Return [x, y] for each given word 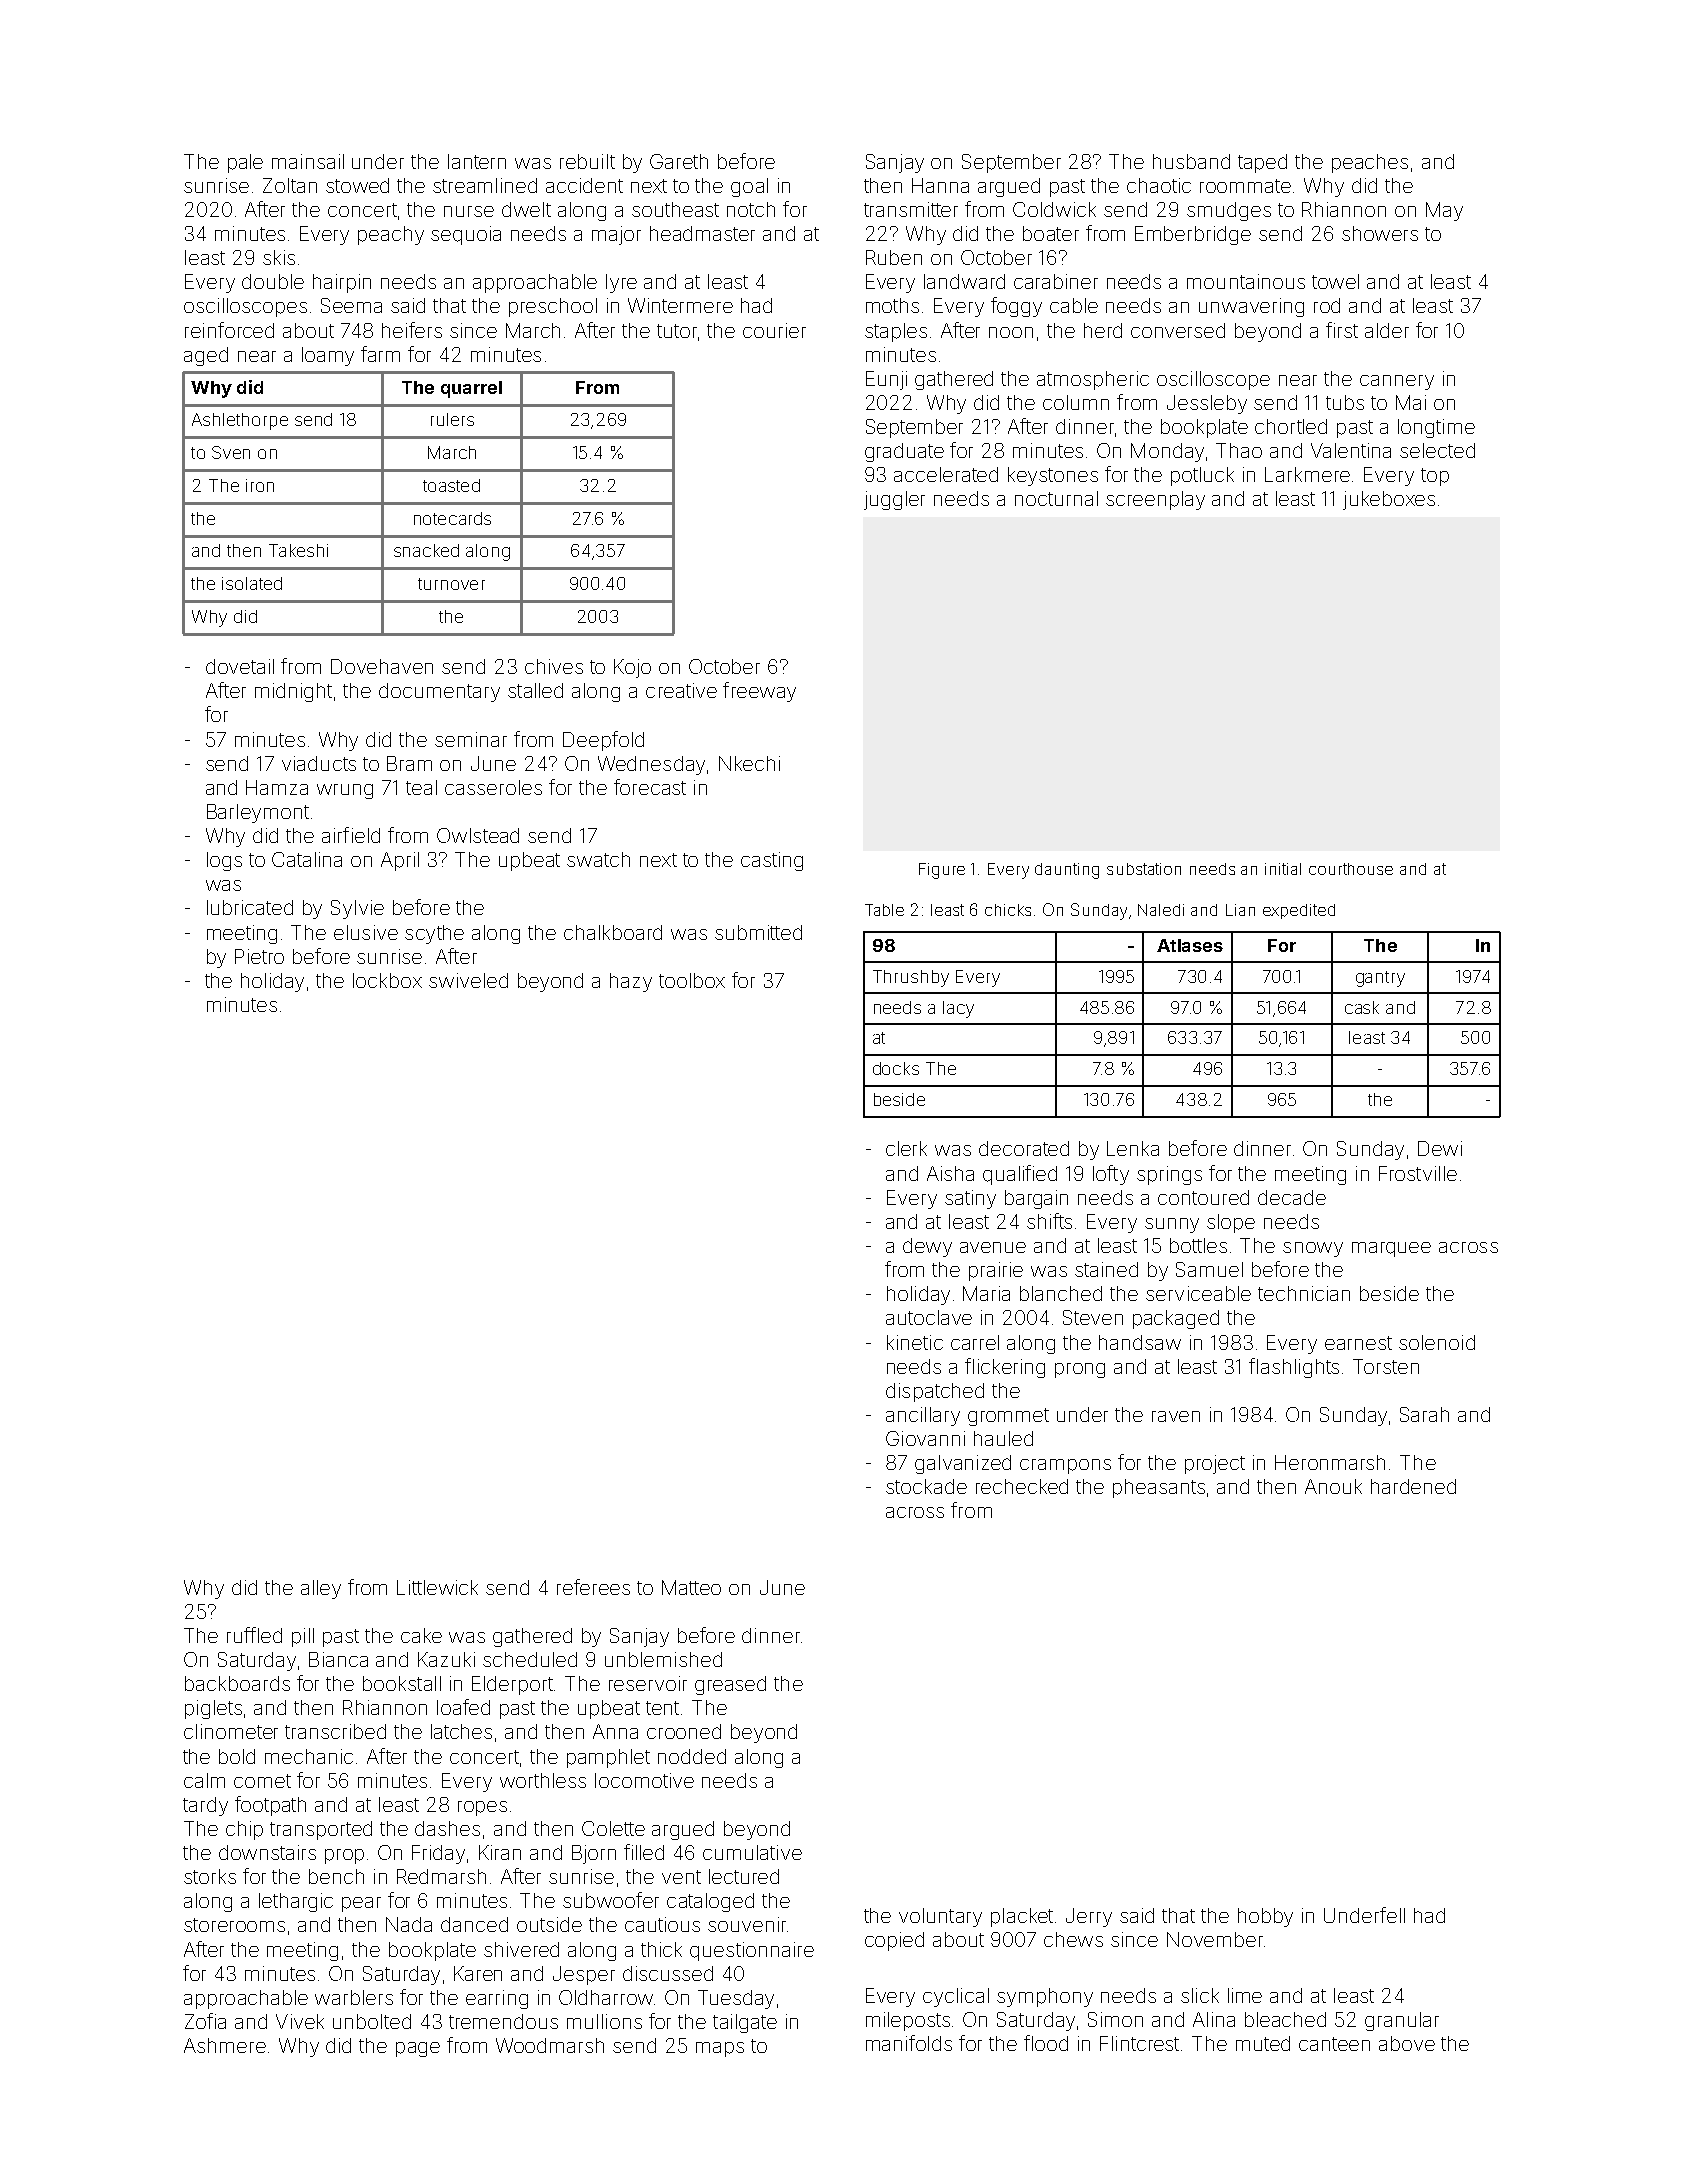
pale [245, 163]
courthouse [1351, 869]
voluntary [940, 1917]
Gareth [679, 161]
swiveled [468, 980]
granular [1402, 2021]
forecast [650, 787]
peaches [1370, 163]
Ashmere [225, 2045]
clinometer [231, 1731]
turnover [451, 584]
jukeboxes [1389, 500]
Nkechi [749, 763]
